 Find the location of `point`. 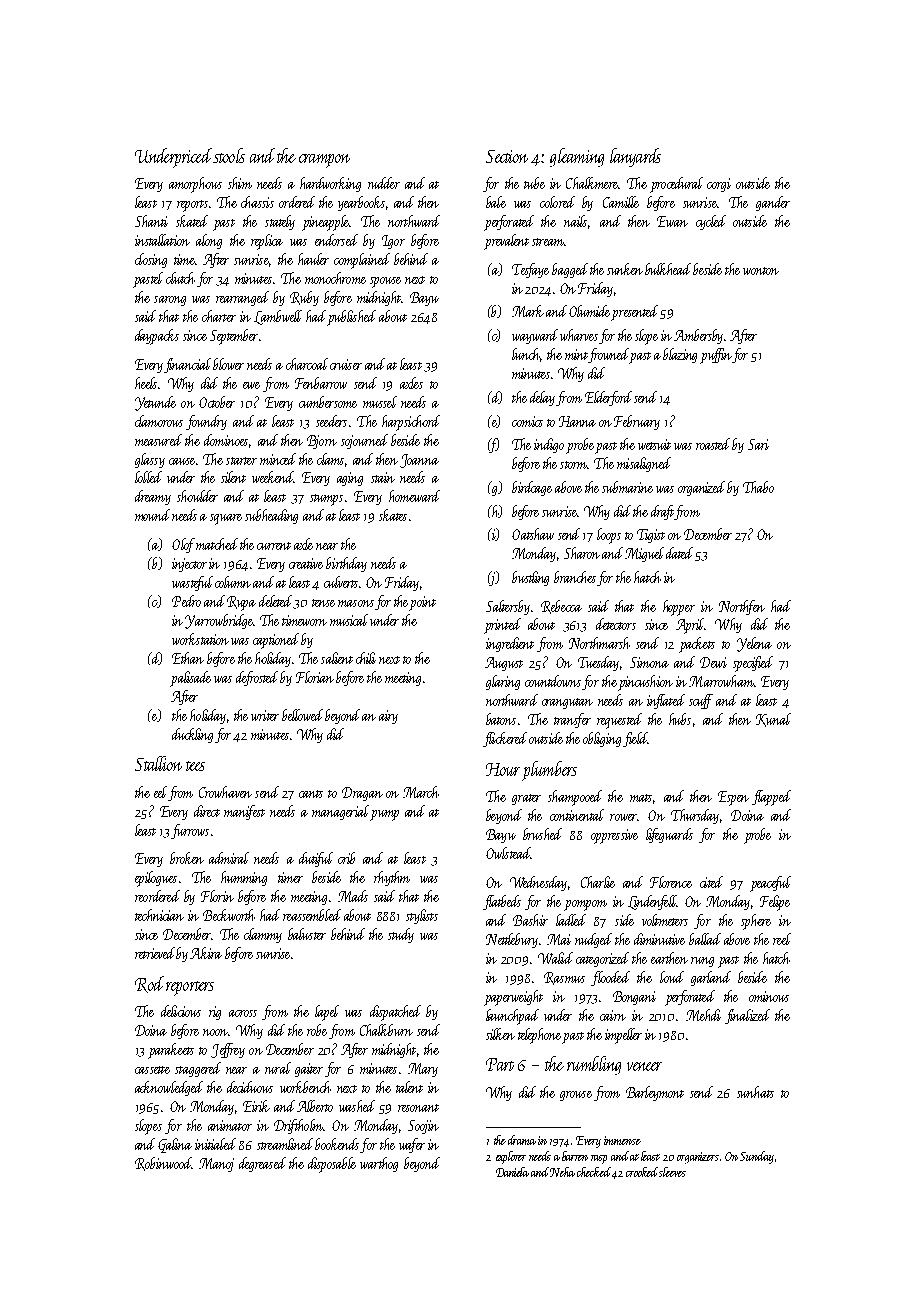

point is located at coordinates (423, 603).
